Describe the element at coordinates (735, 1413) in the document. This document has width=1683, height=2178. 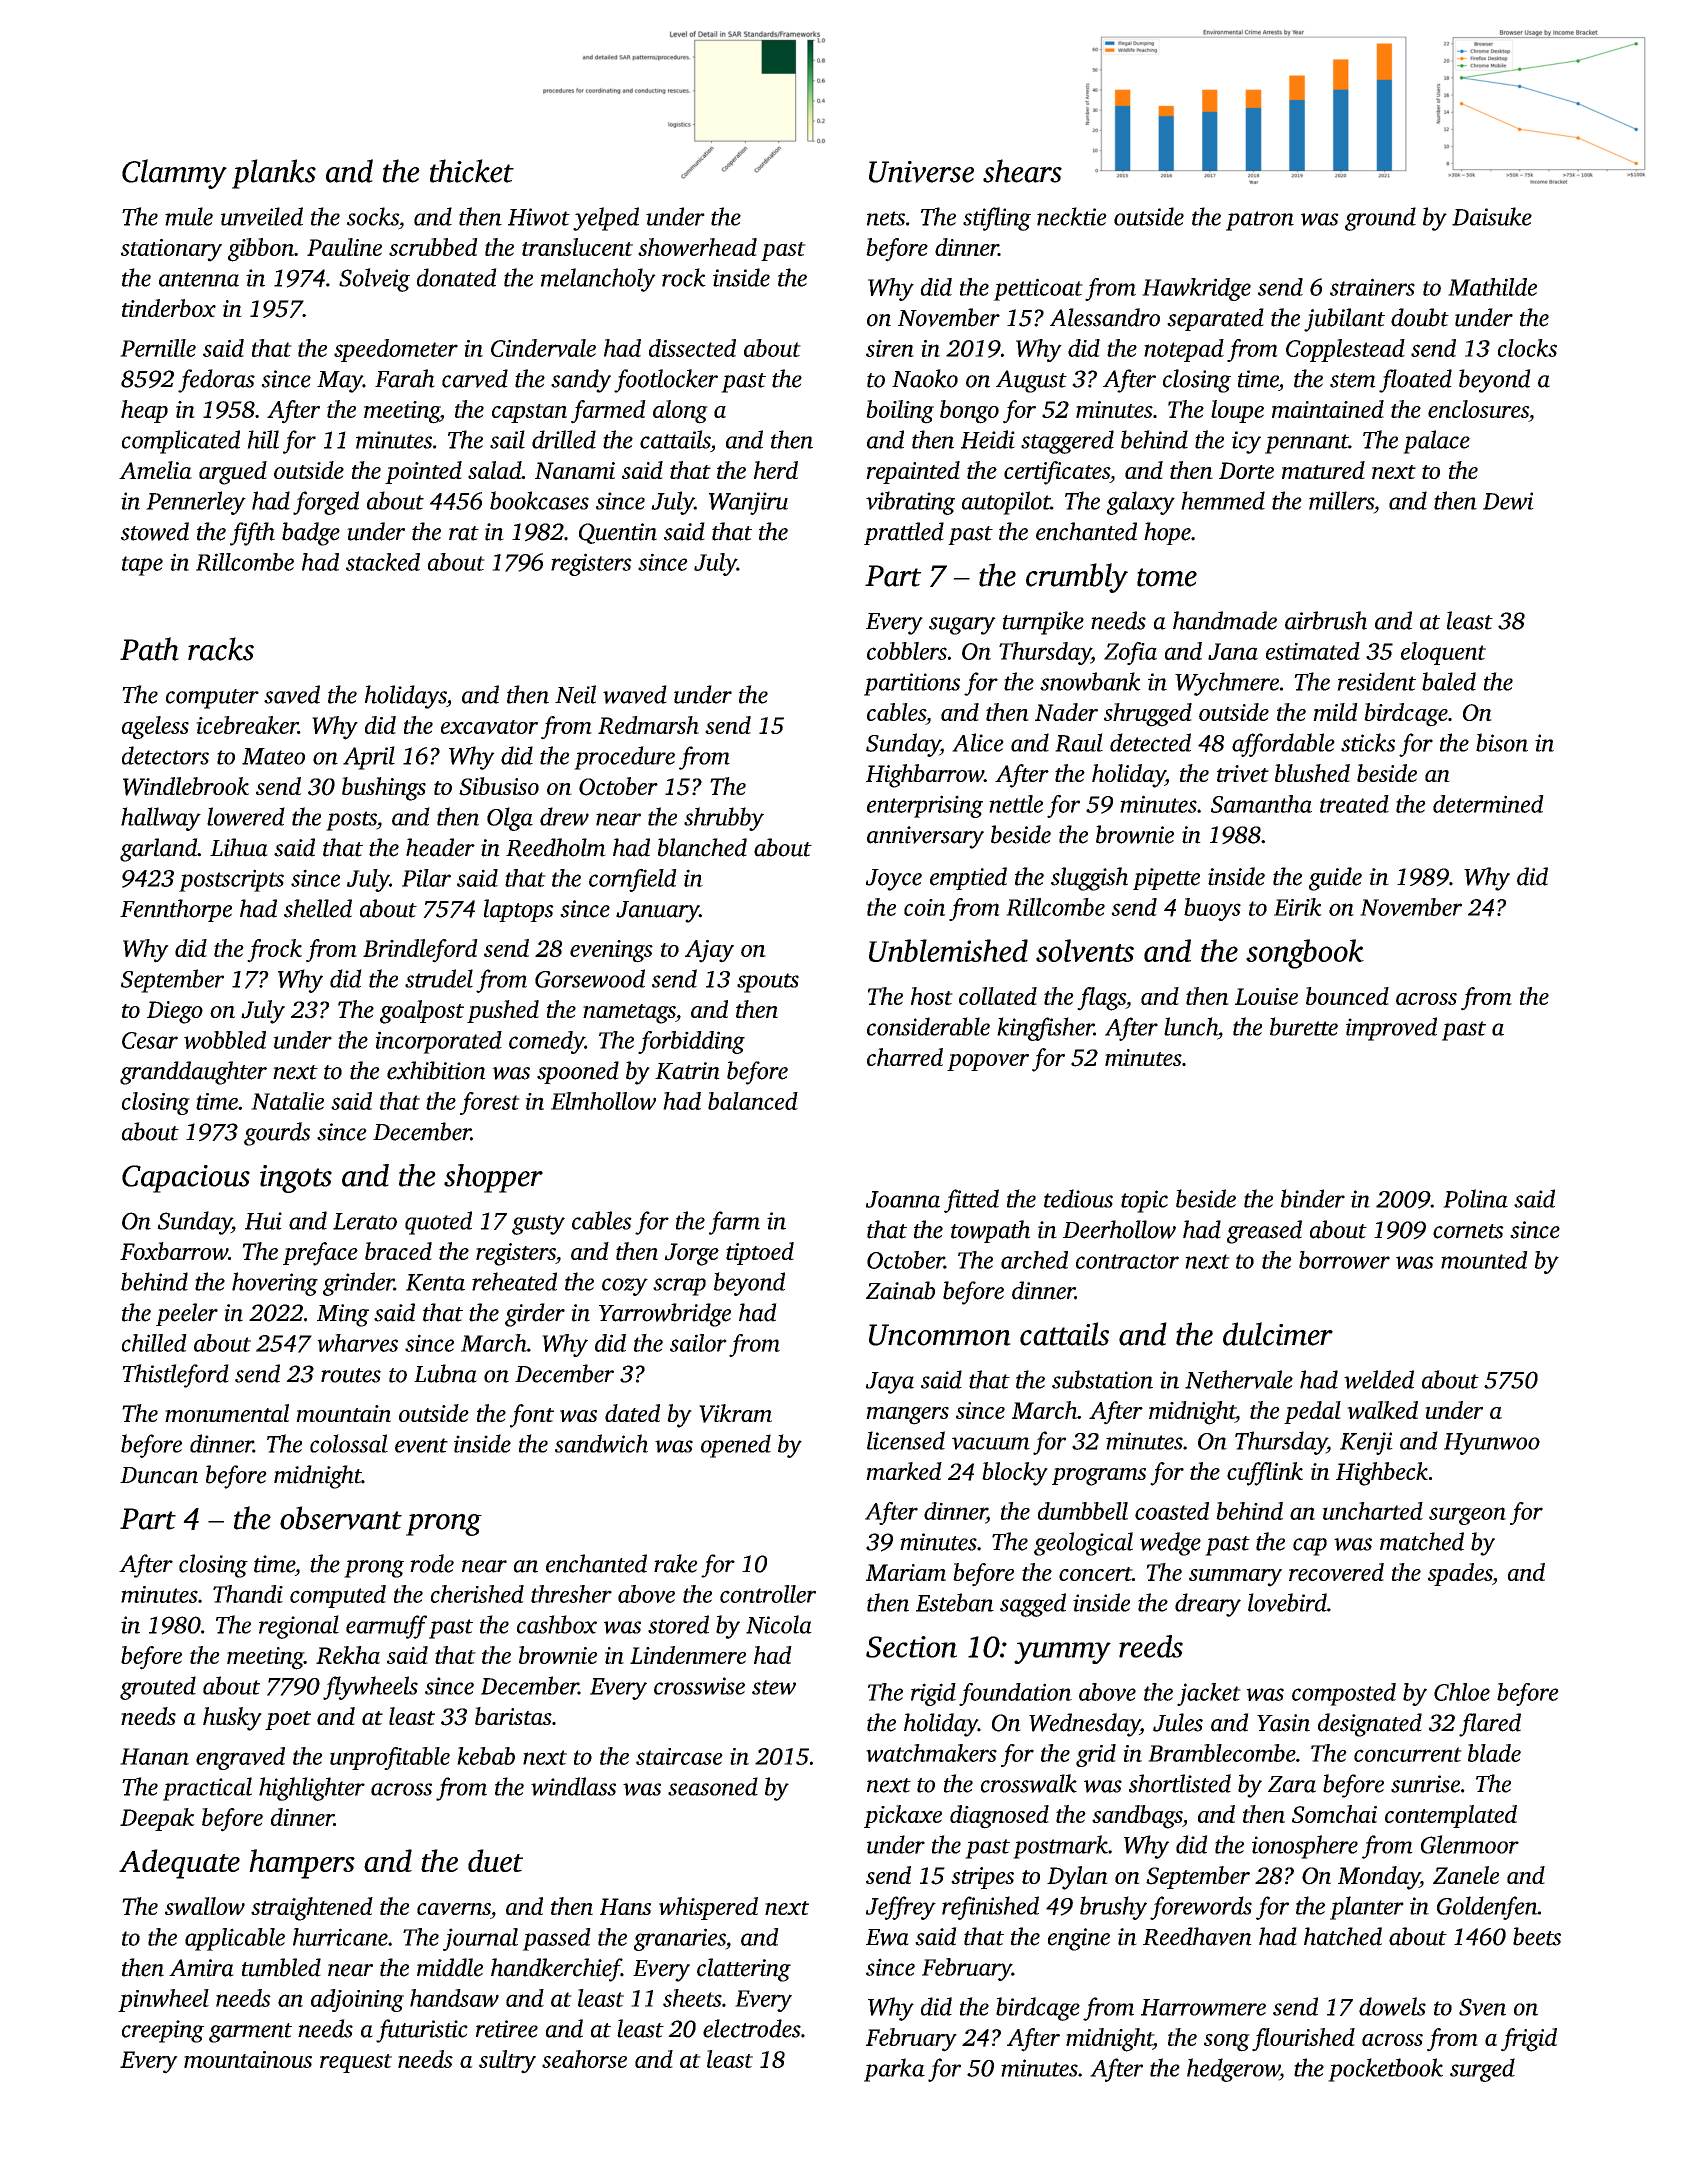
I see `Vikram` at that location.
